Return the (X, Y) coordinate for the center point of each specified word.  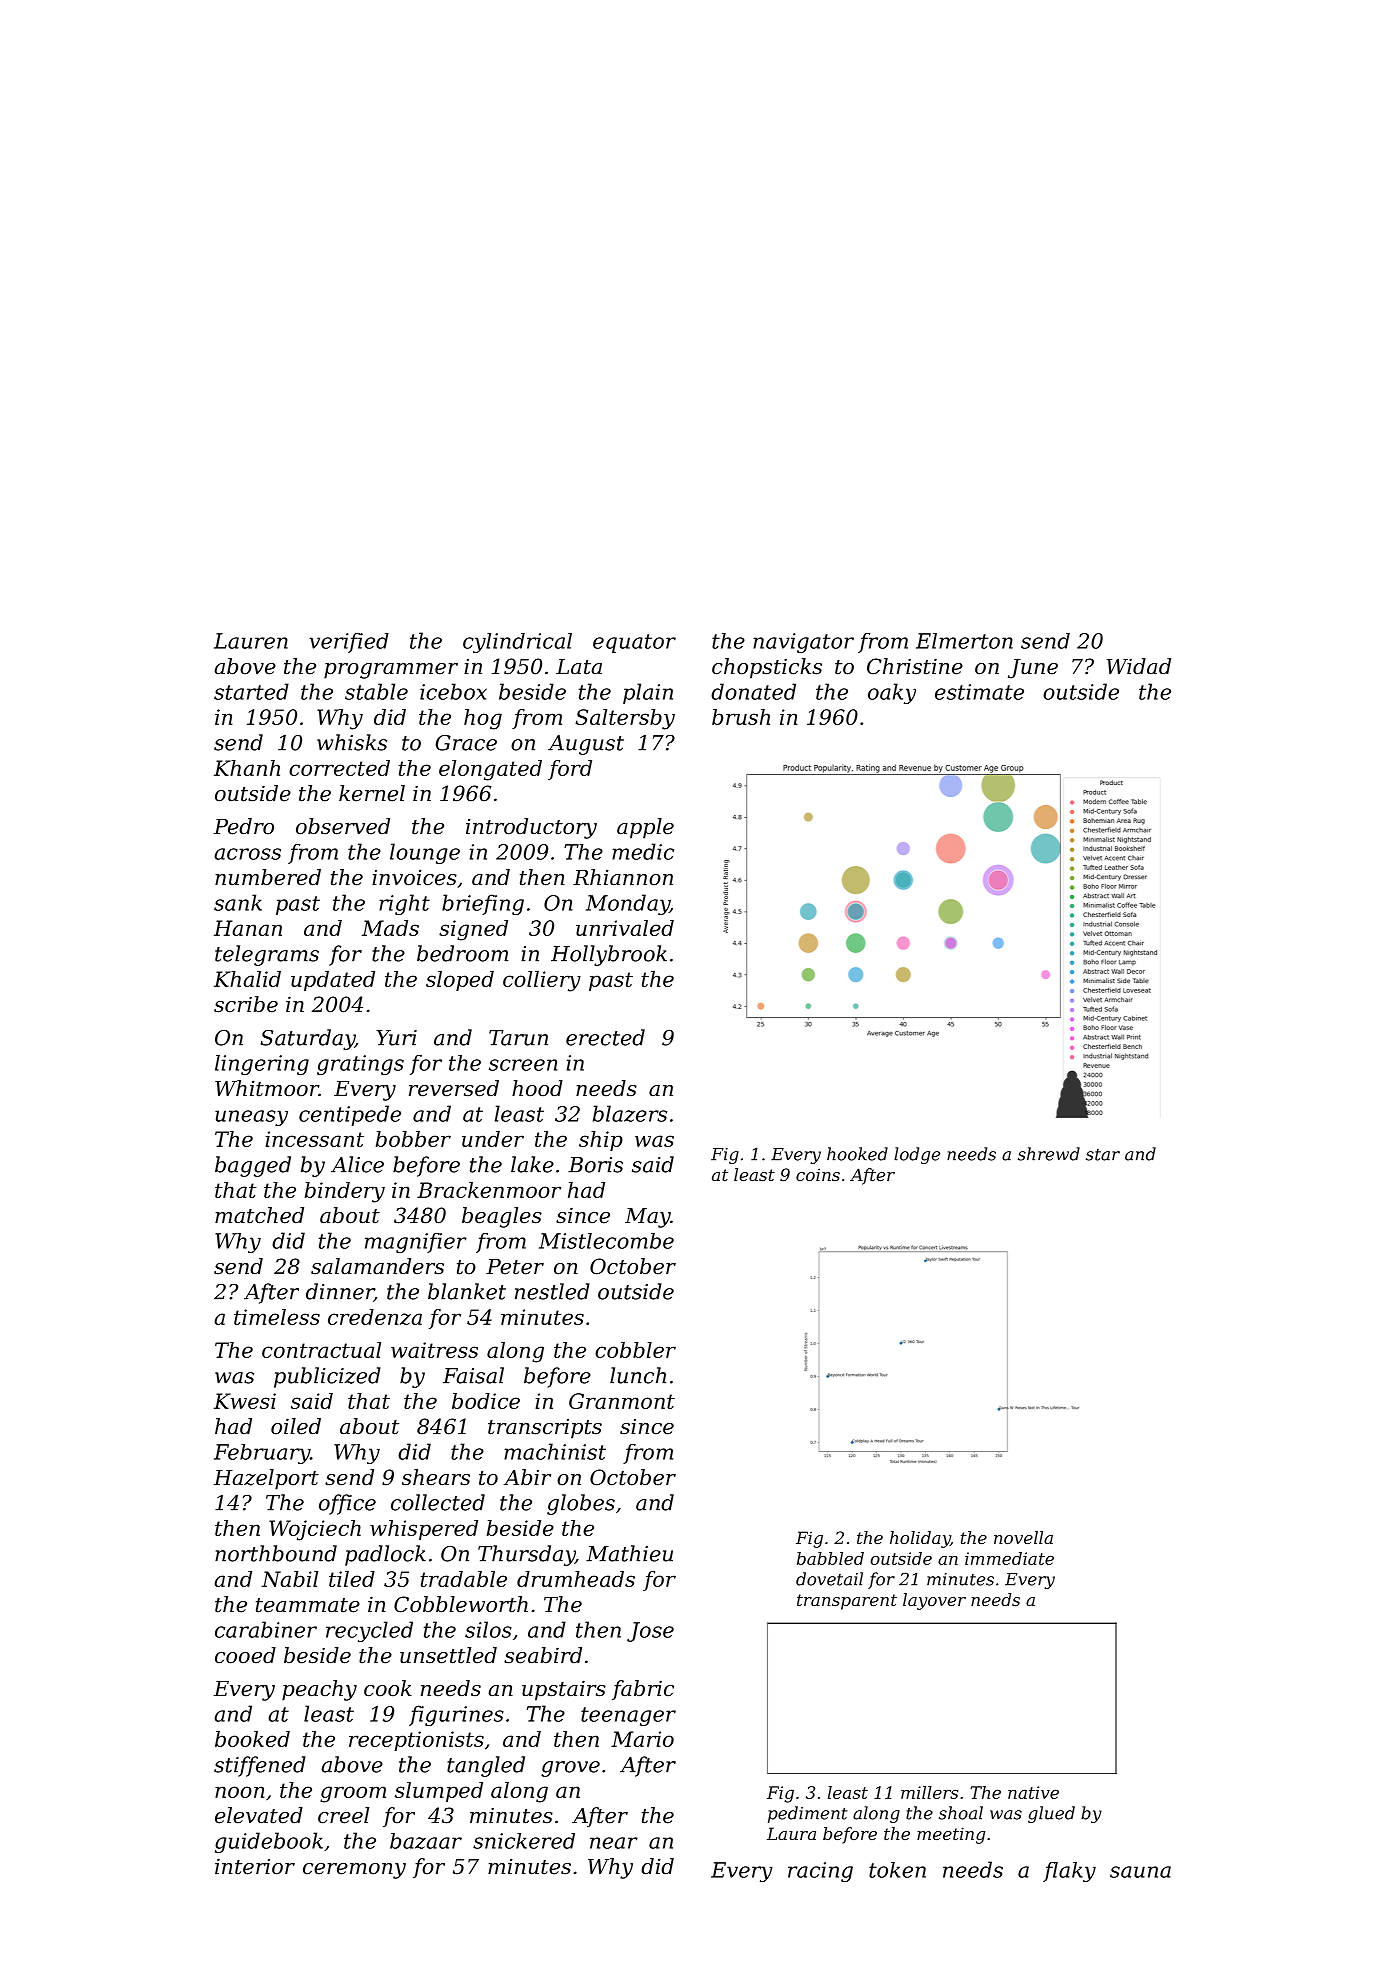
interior (255, 1866)
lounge (425, 853)
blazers (630, 1113)
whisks (352, 742)
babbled (830, 1558)
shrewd (1049, 1154)
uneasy (251, 1118)
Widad (1138, 666)
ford (570, 770)
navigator (803, 643)
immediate (1009, 1558)
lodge (917, 1155)
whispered (424, 1530)
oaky (892, 693)
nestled (552, 1291)
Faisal (473, 1375)
